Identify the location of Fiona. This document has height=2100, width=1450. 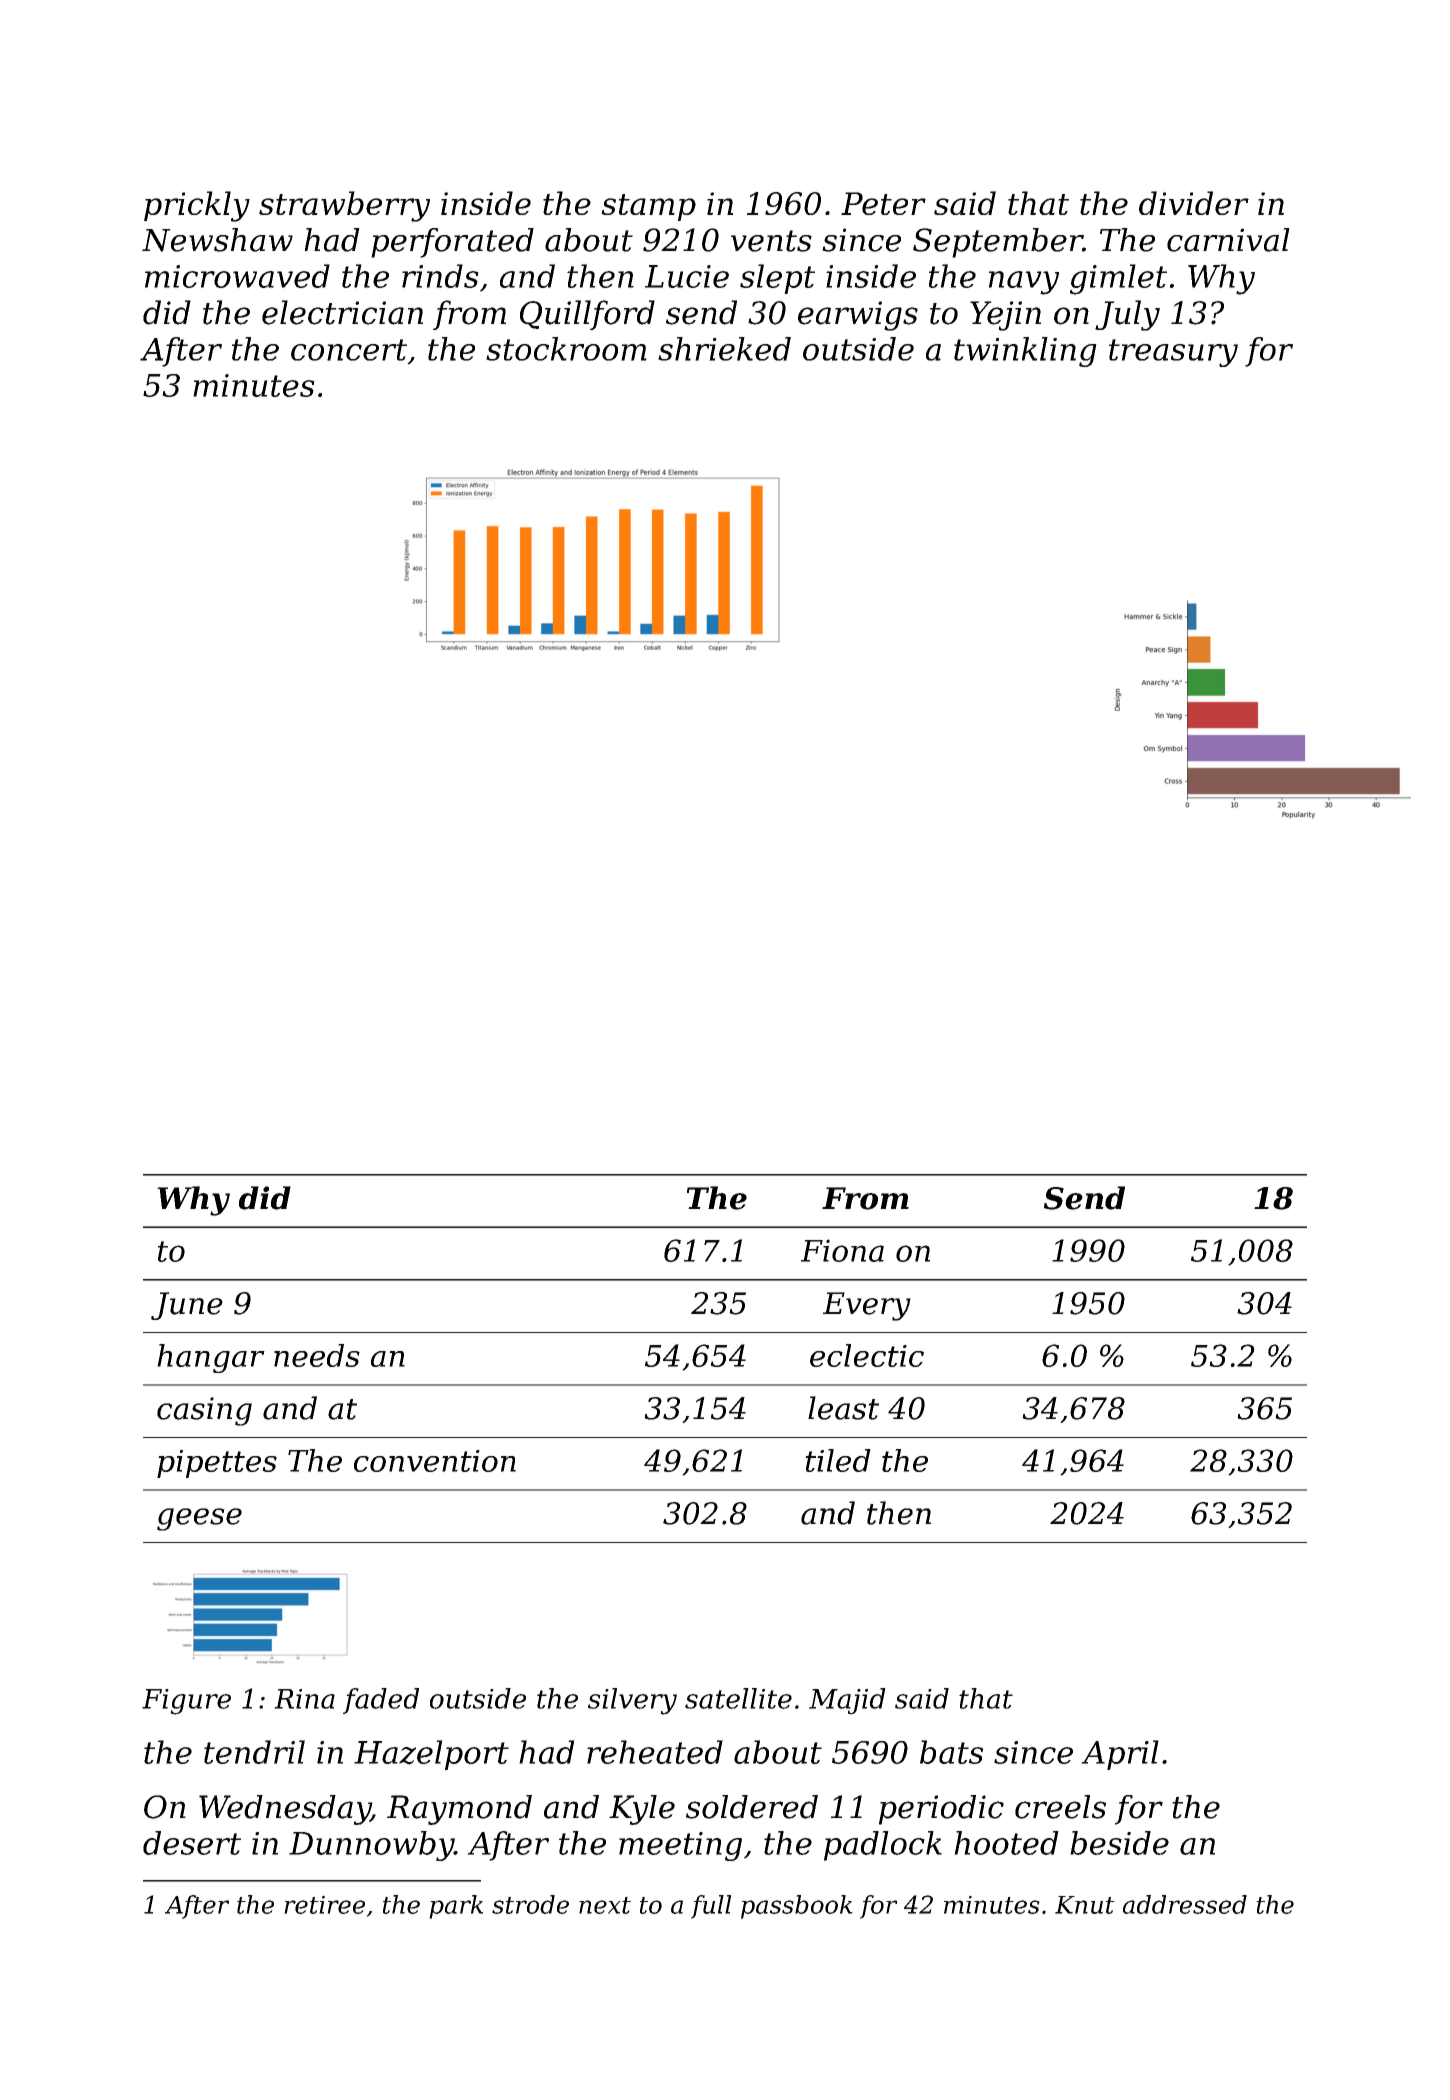
(842, 1250).
